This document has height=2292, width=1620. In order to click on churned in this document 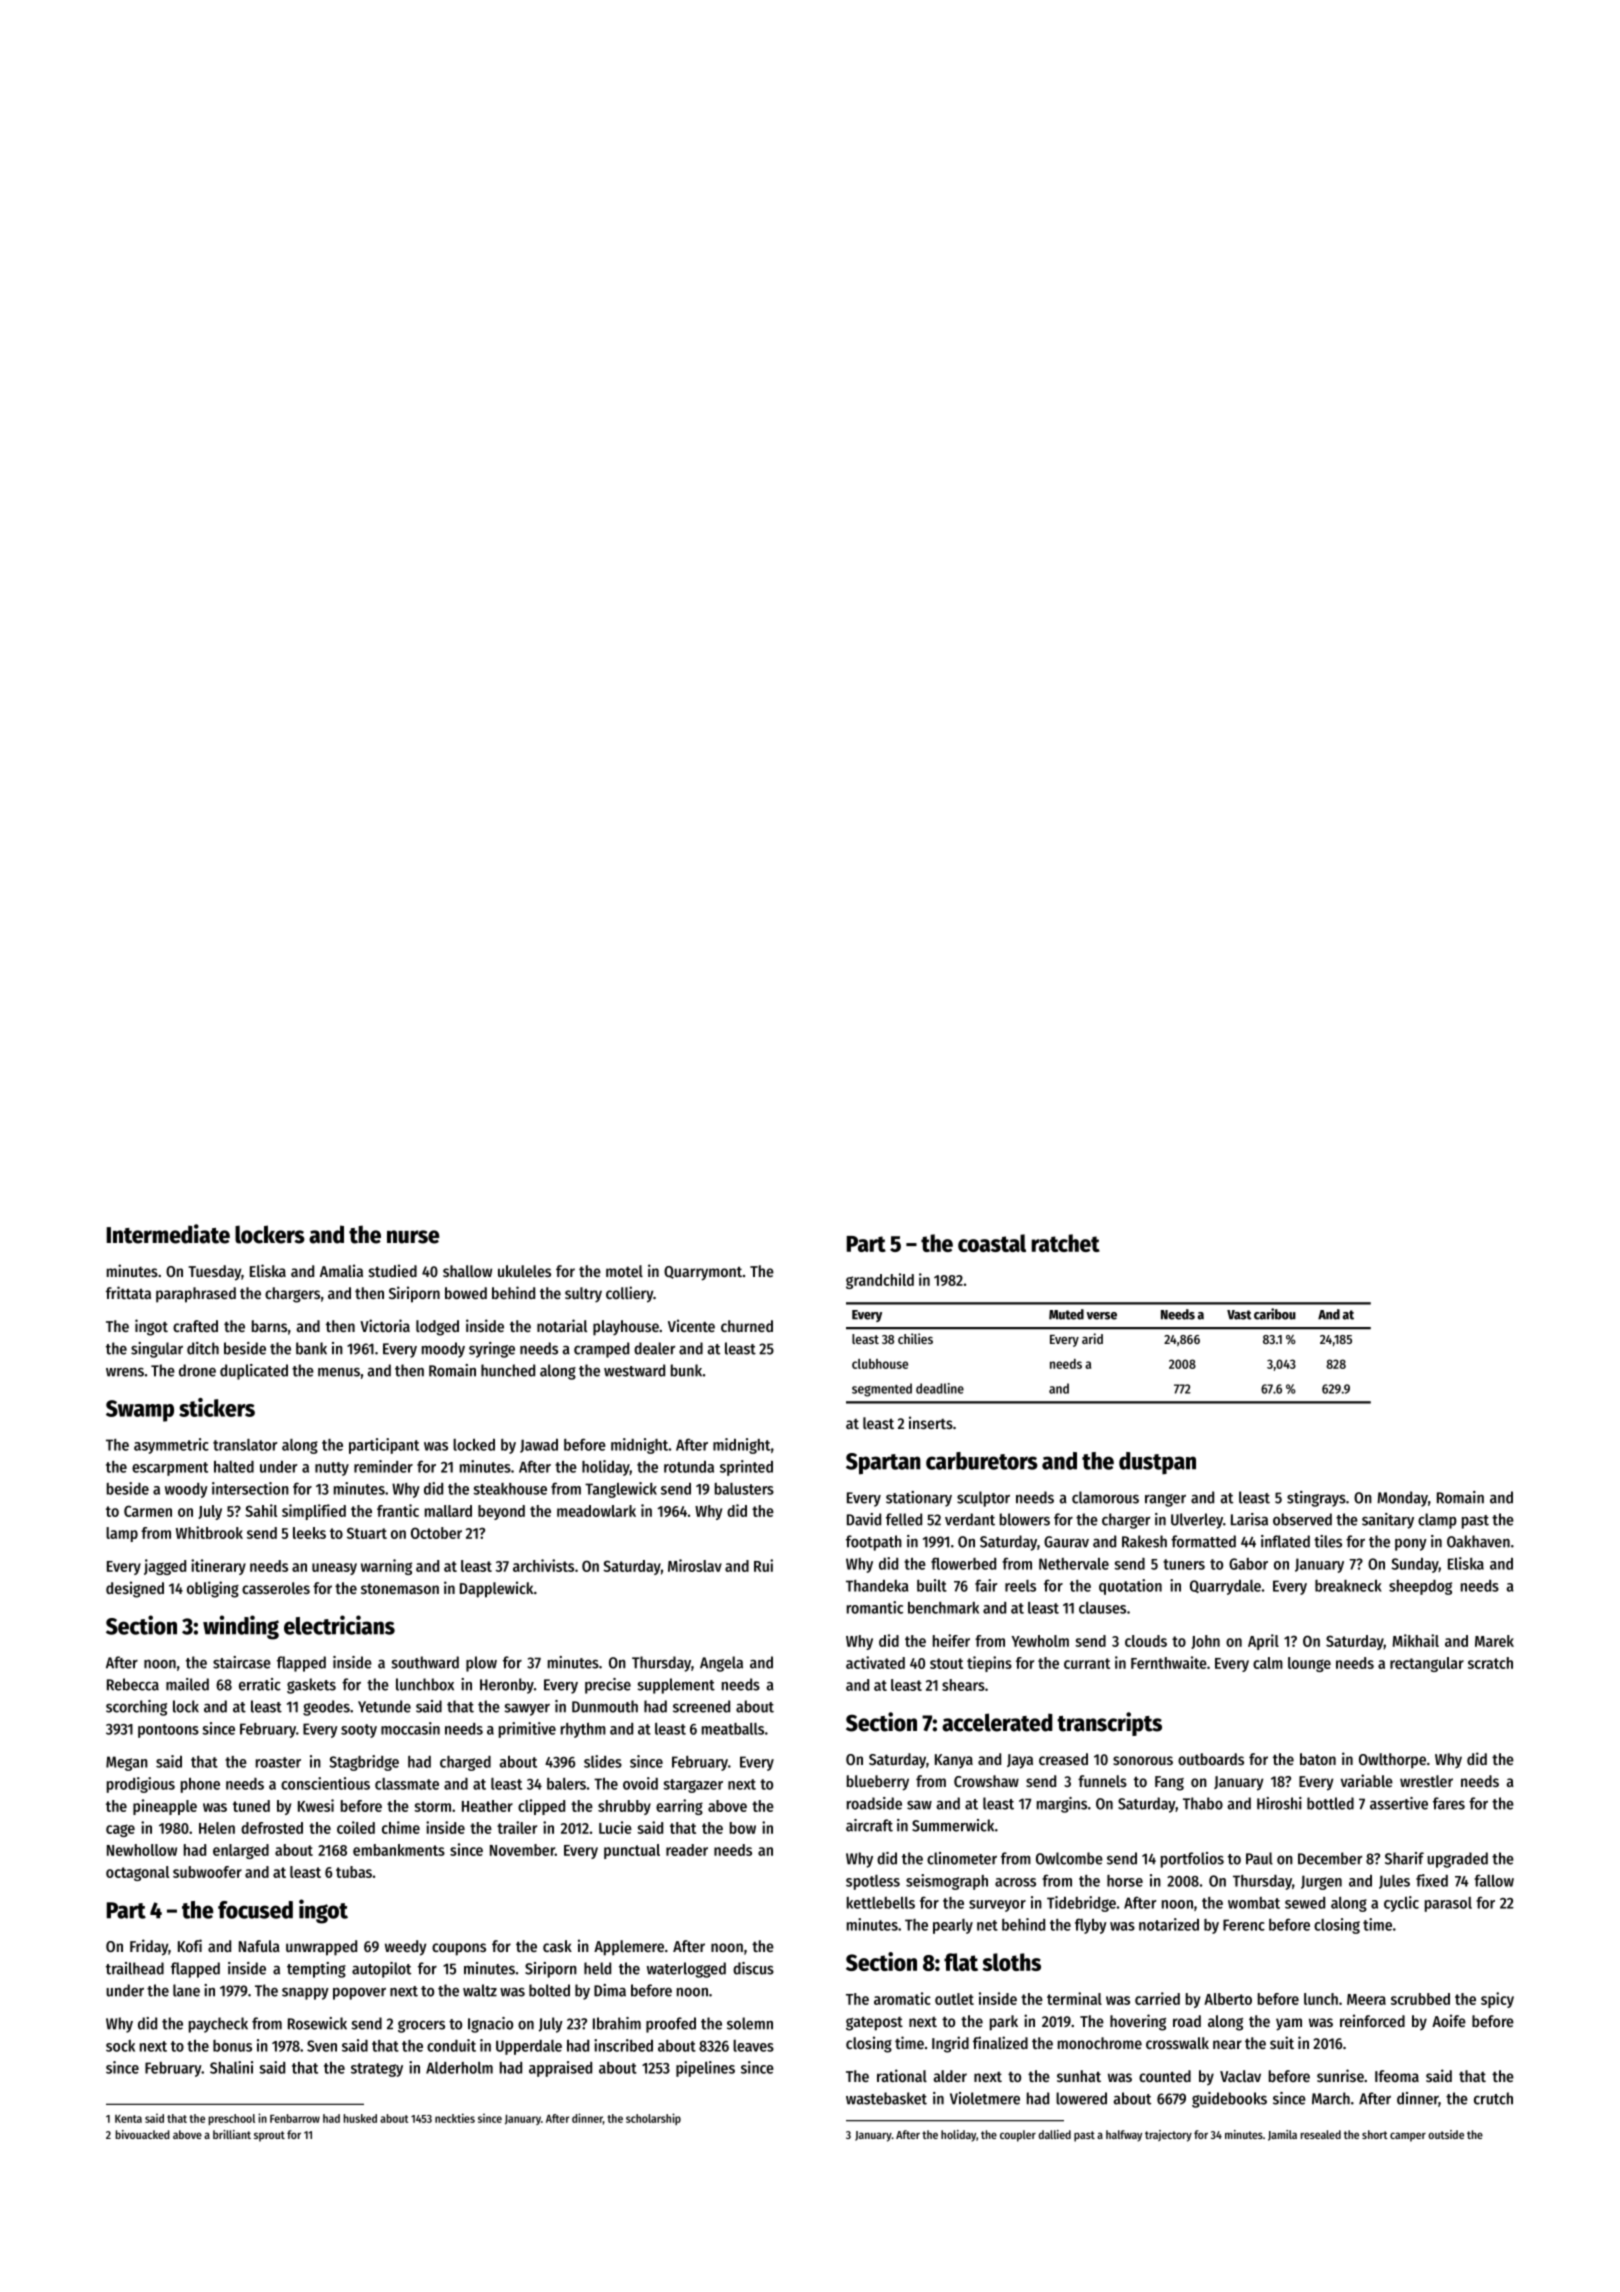, I will do `click(747, 1326)`.
